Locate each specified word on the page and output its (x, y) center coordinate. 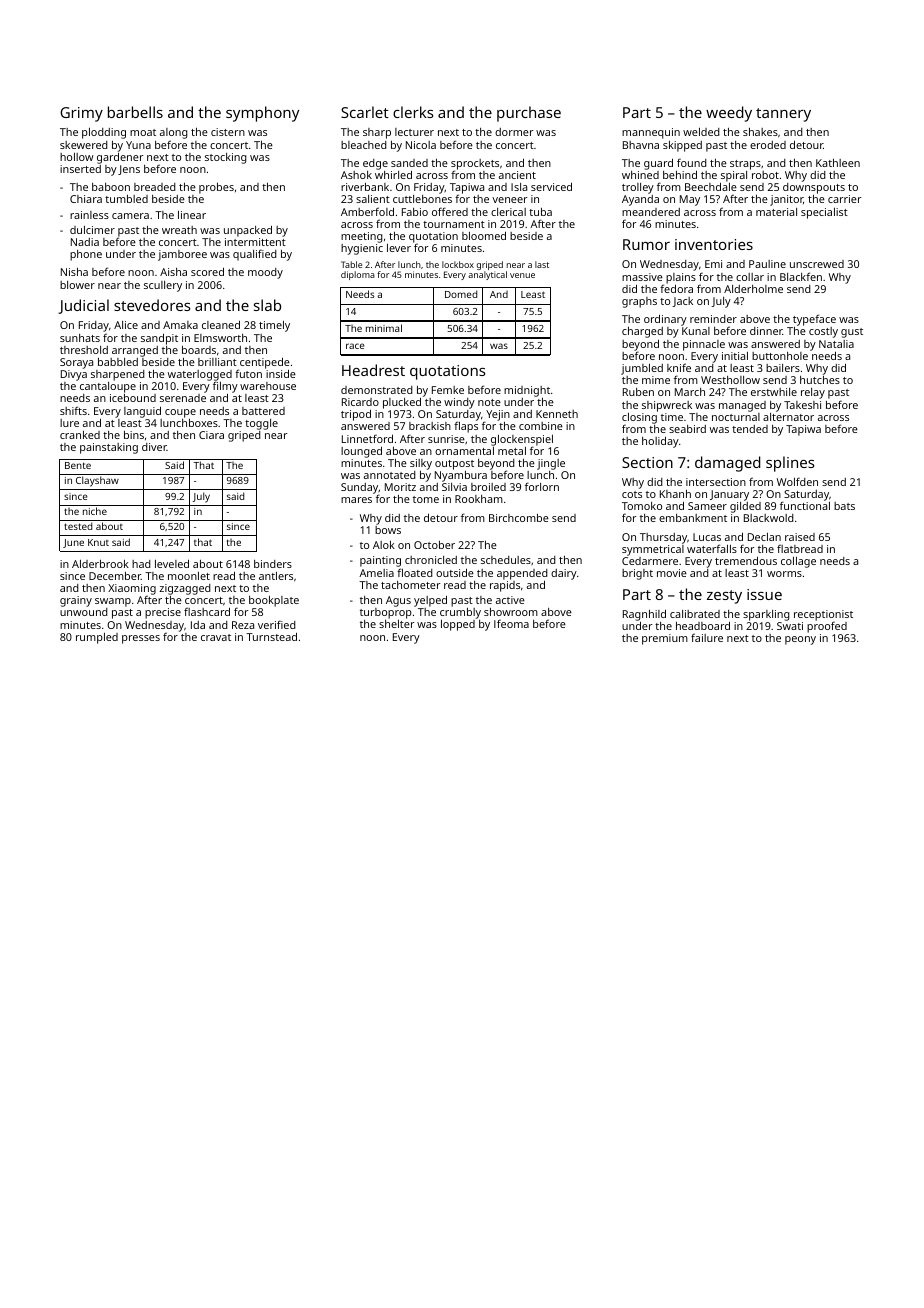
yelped (430, 601)
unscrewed (817, 264)
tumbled (126, 199)
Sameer (707, 506)
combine (541, 426)
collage (798, 562)
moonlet (189, 576)
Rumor (646, 244)
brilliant (217, 362)
